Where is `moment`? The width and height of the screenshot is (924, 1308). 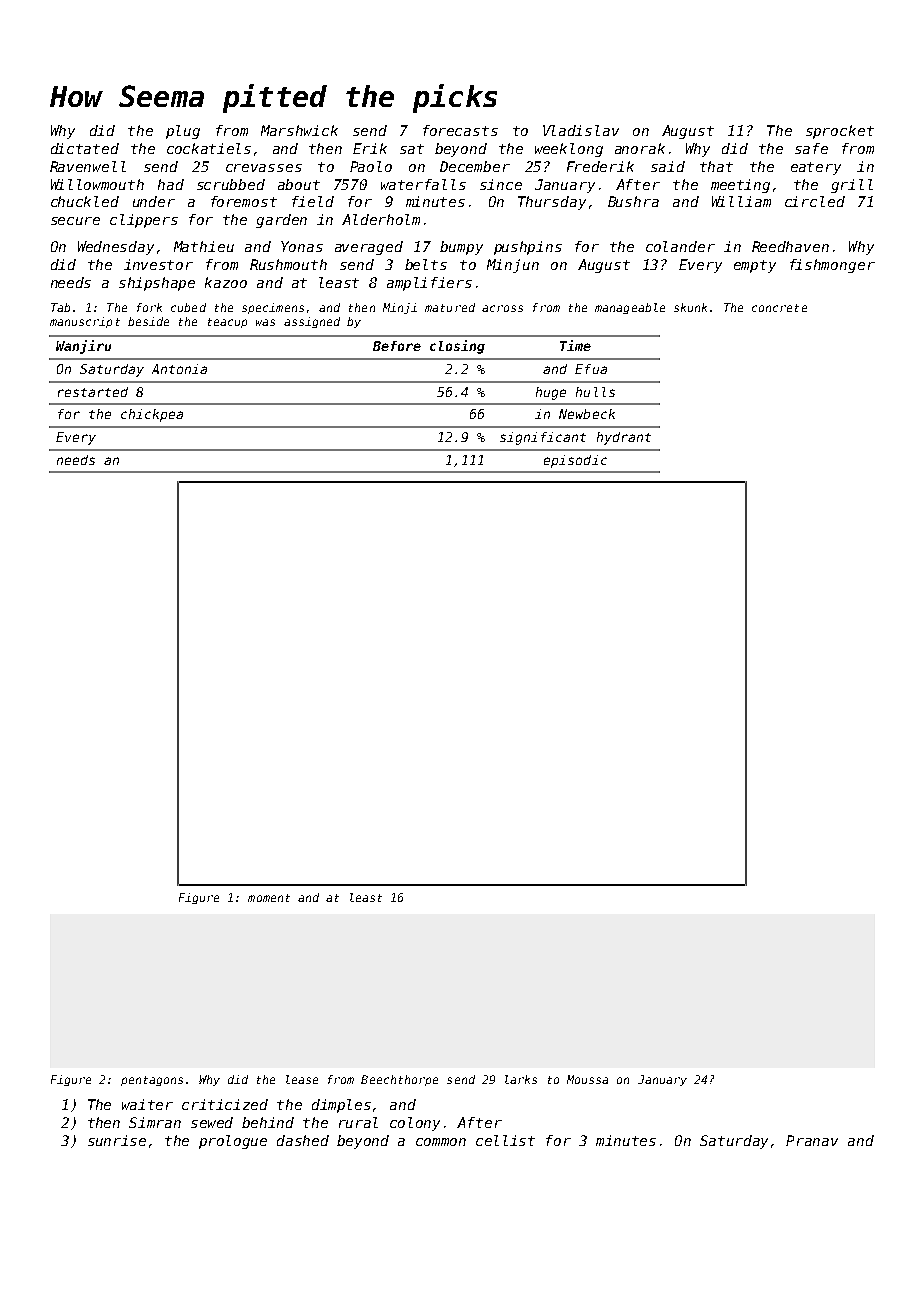 moment is located at coordinates (269, 898).
